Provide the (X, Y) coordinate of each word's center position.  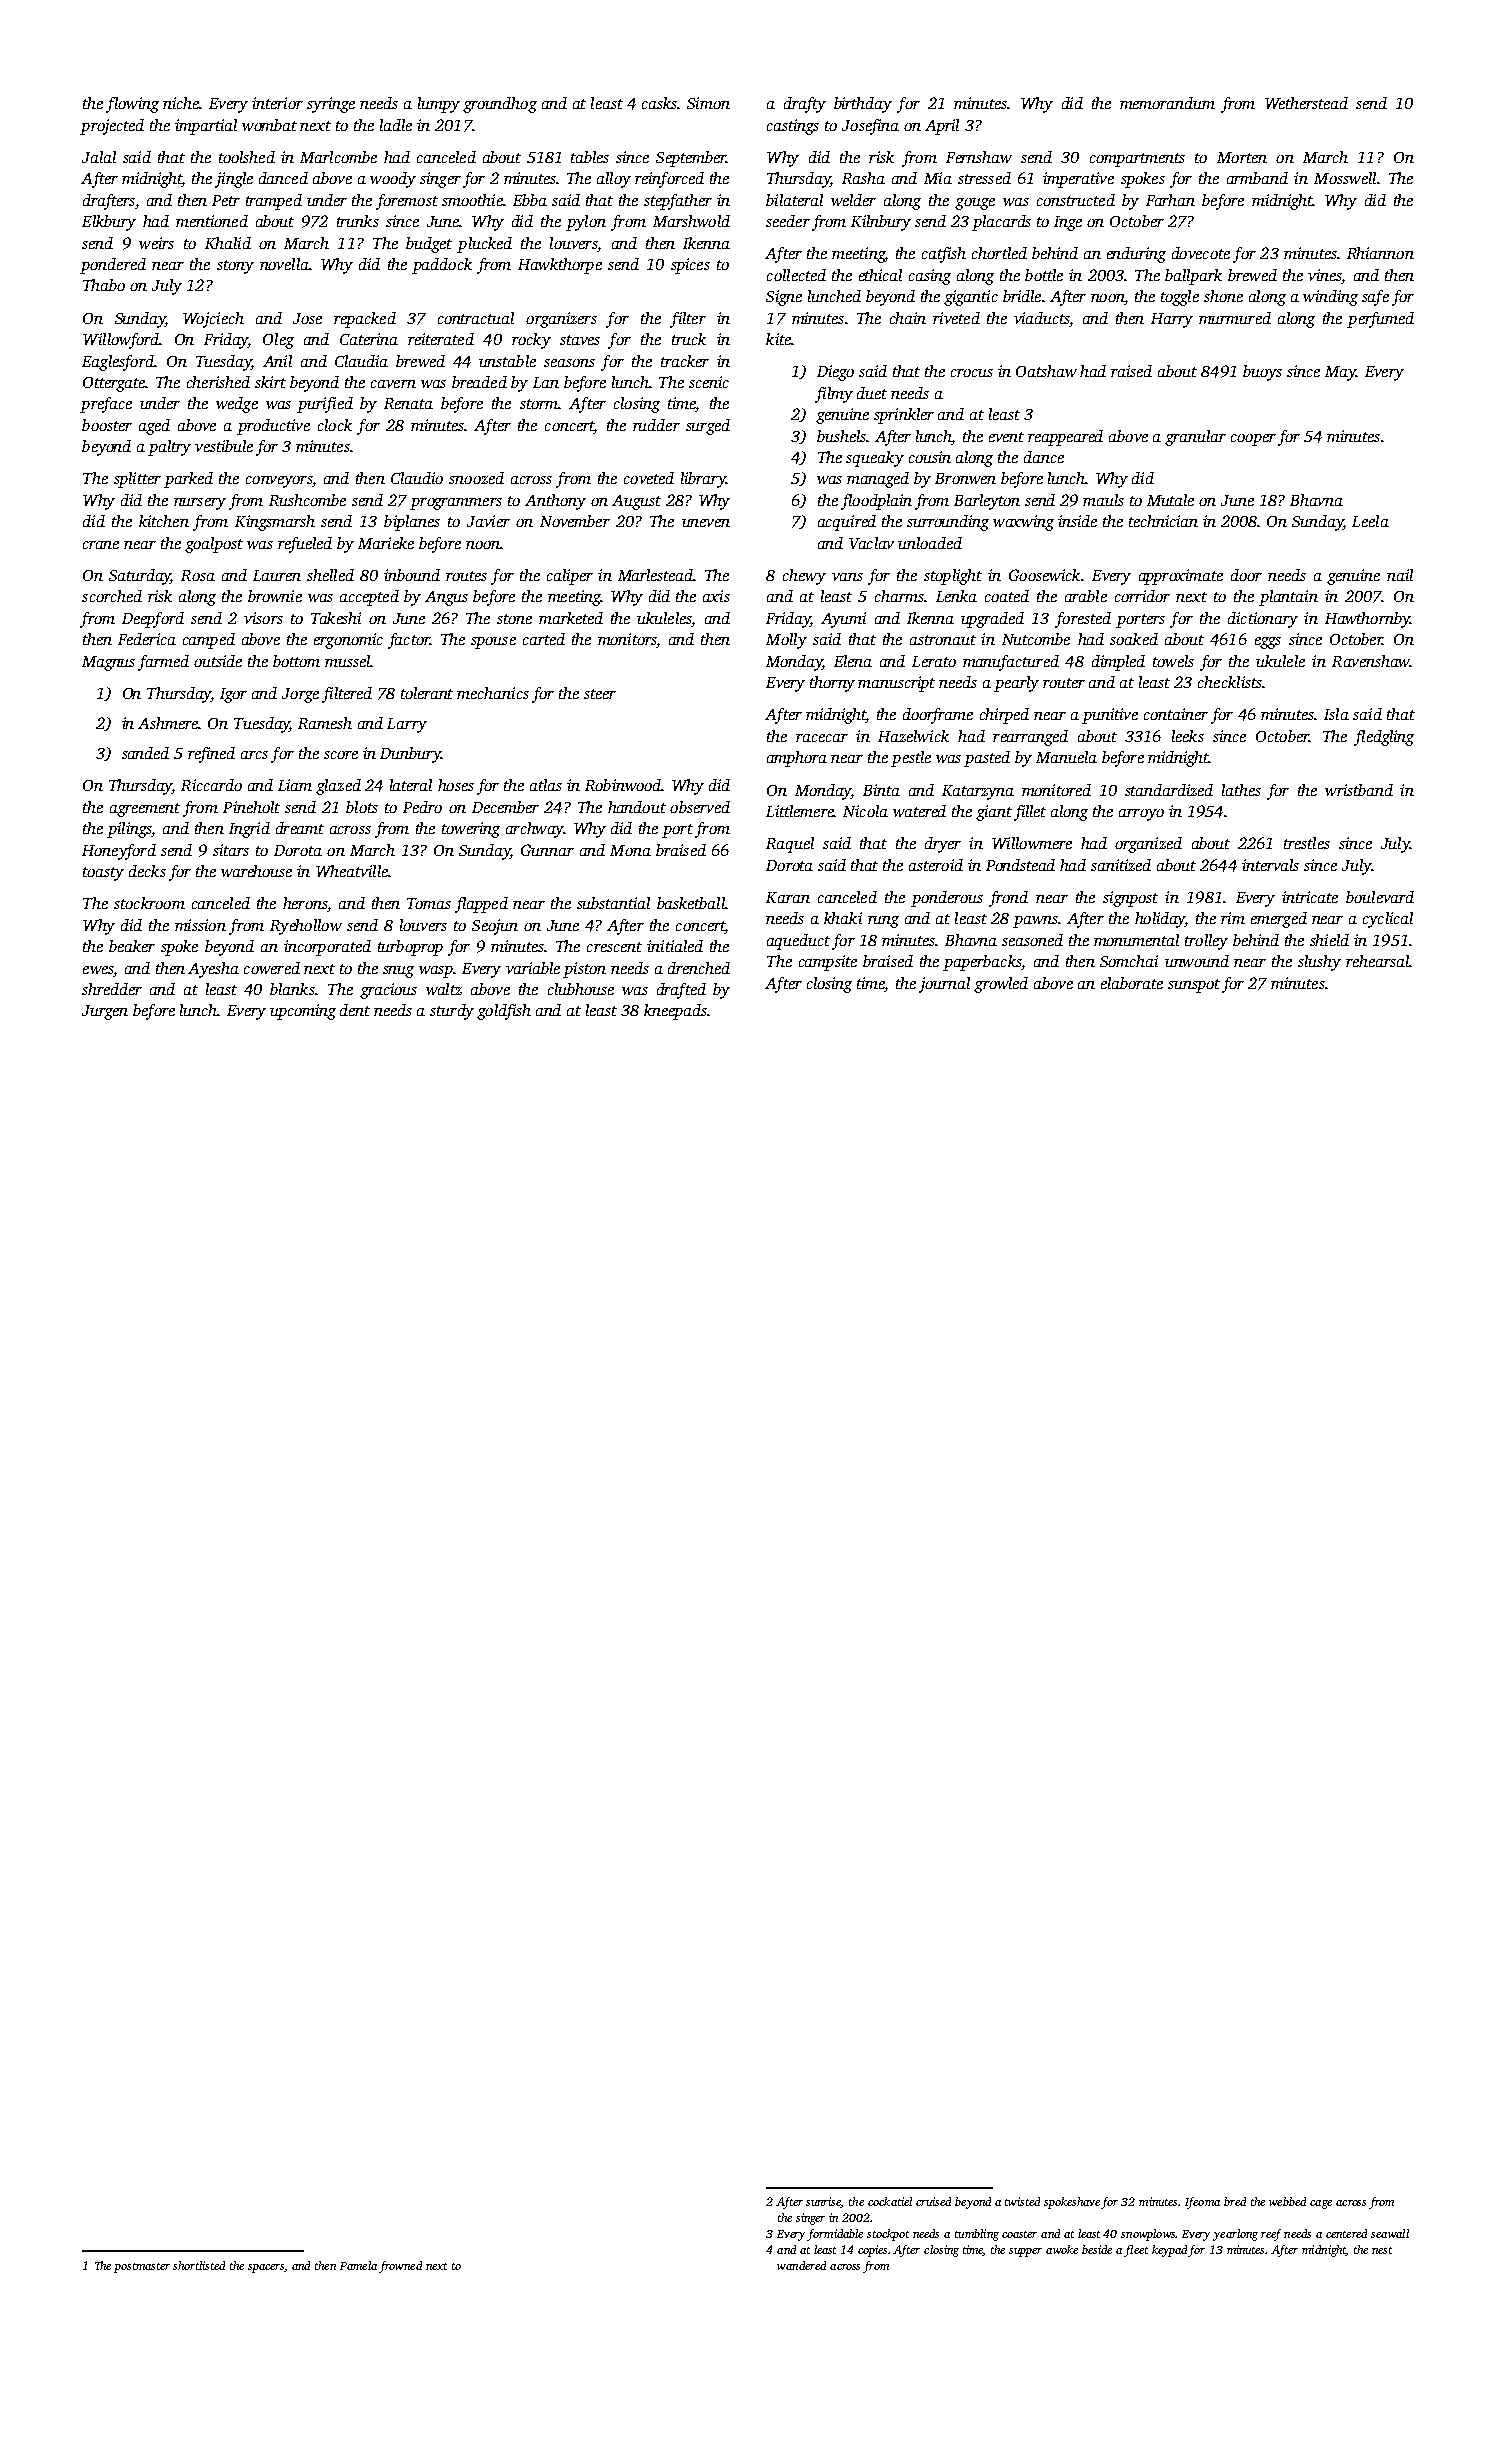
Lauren (277, 575)
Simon (708, 103)
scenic (709, 382)
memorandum (1167, 103)
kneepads (675, 1012)
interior (277, 103)
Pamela (358, 2265)
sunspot (1194, 986)
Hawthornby (1367, 620)
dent (355, 1010)
